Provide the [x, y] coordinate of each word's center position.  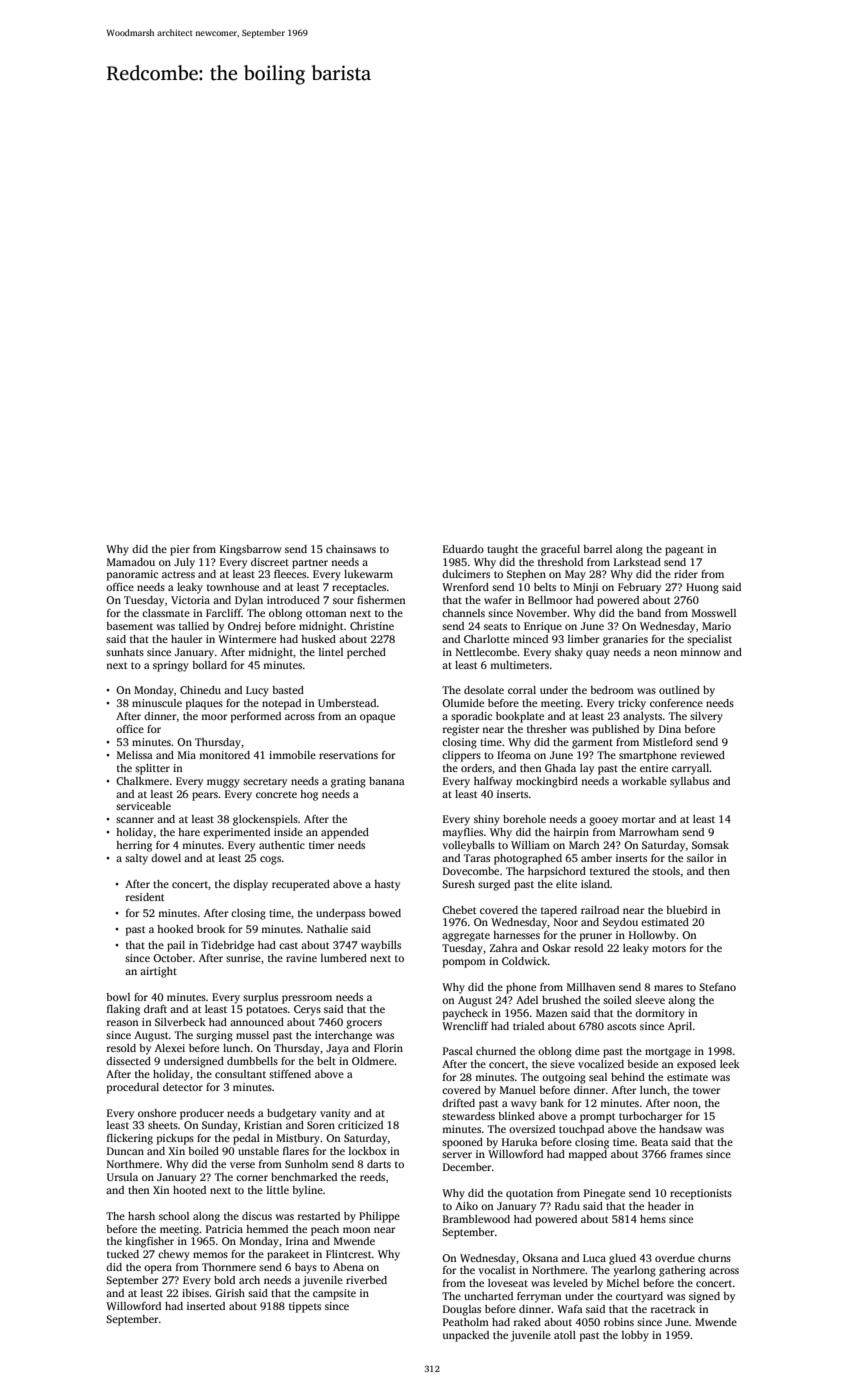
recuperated [301, 885]
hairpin [571, 833]
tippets [305, 1307]
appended [345, 833]
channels [463, 613]
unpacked [466, 1336]
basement [129, 626]
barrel [597, 549]
